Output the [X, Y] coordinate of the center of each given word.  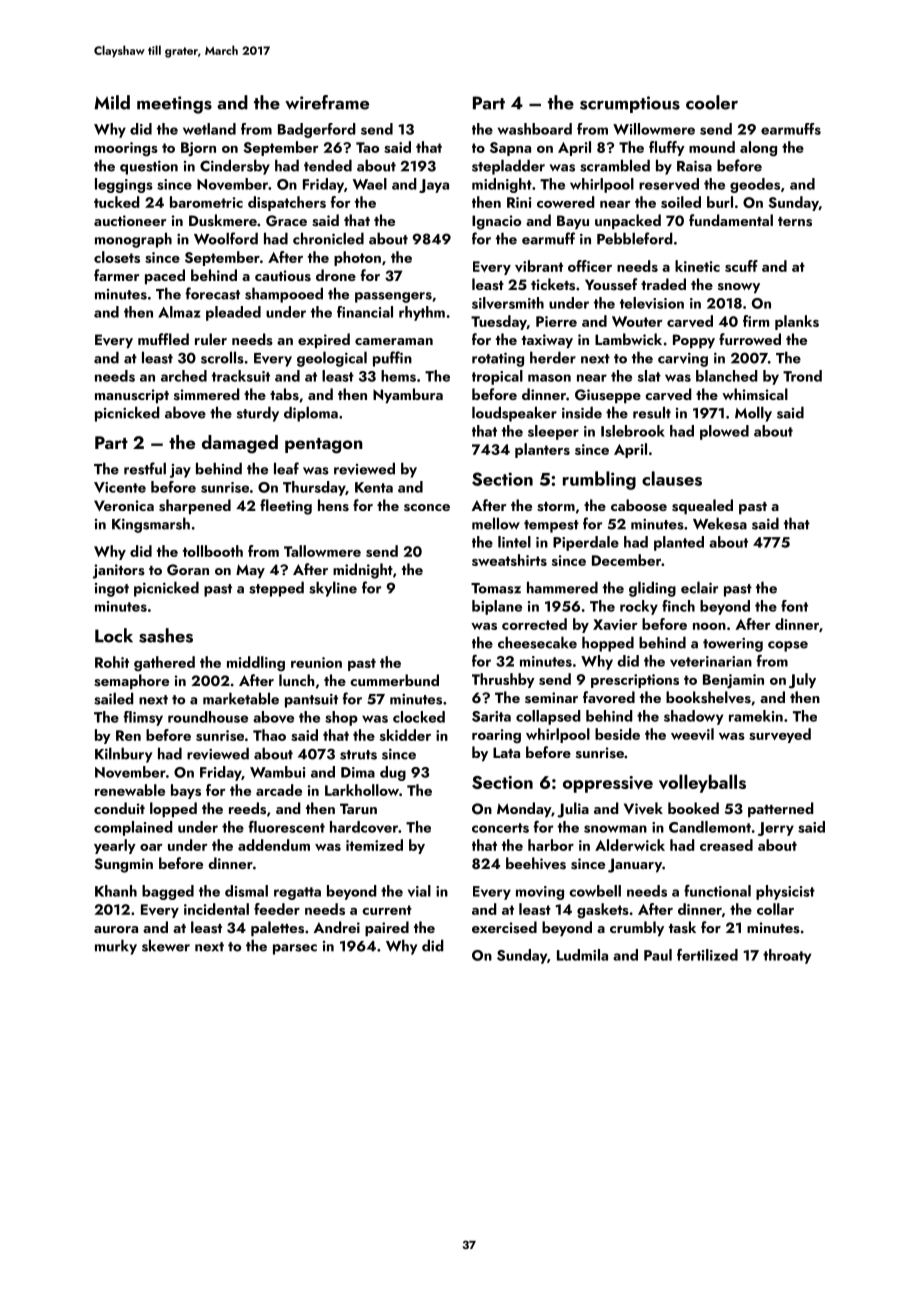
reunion [316, 662]
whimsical [755, 394]
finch [678, 606]
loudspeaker [514, 414]
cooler [712, 102]
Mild [112, 102]
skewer [166, 945]
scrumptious [630, 104]
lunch [297, 680]
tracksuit [241, 376]
